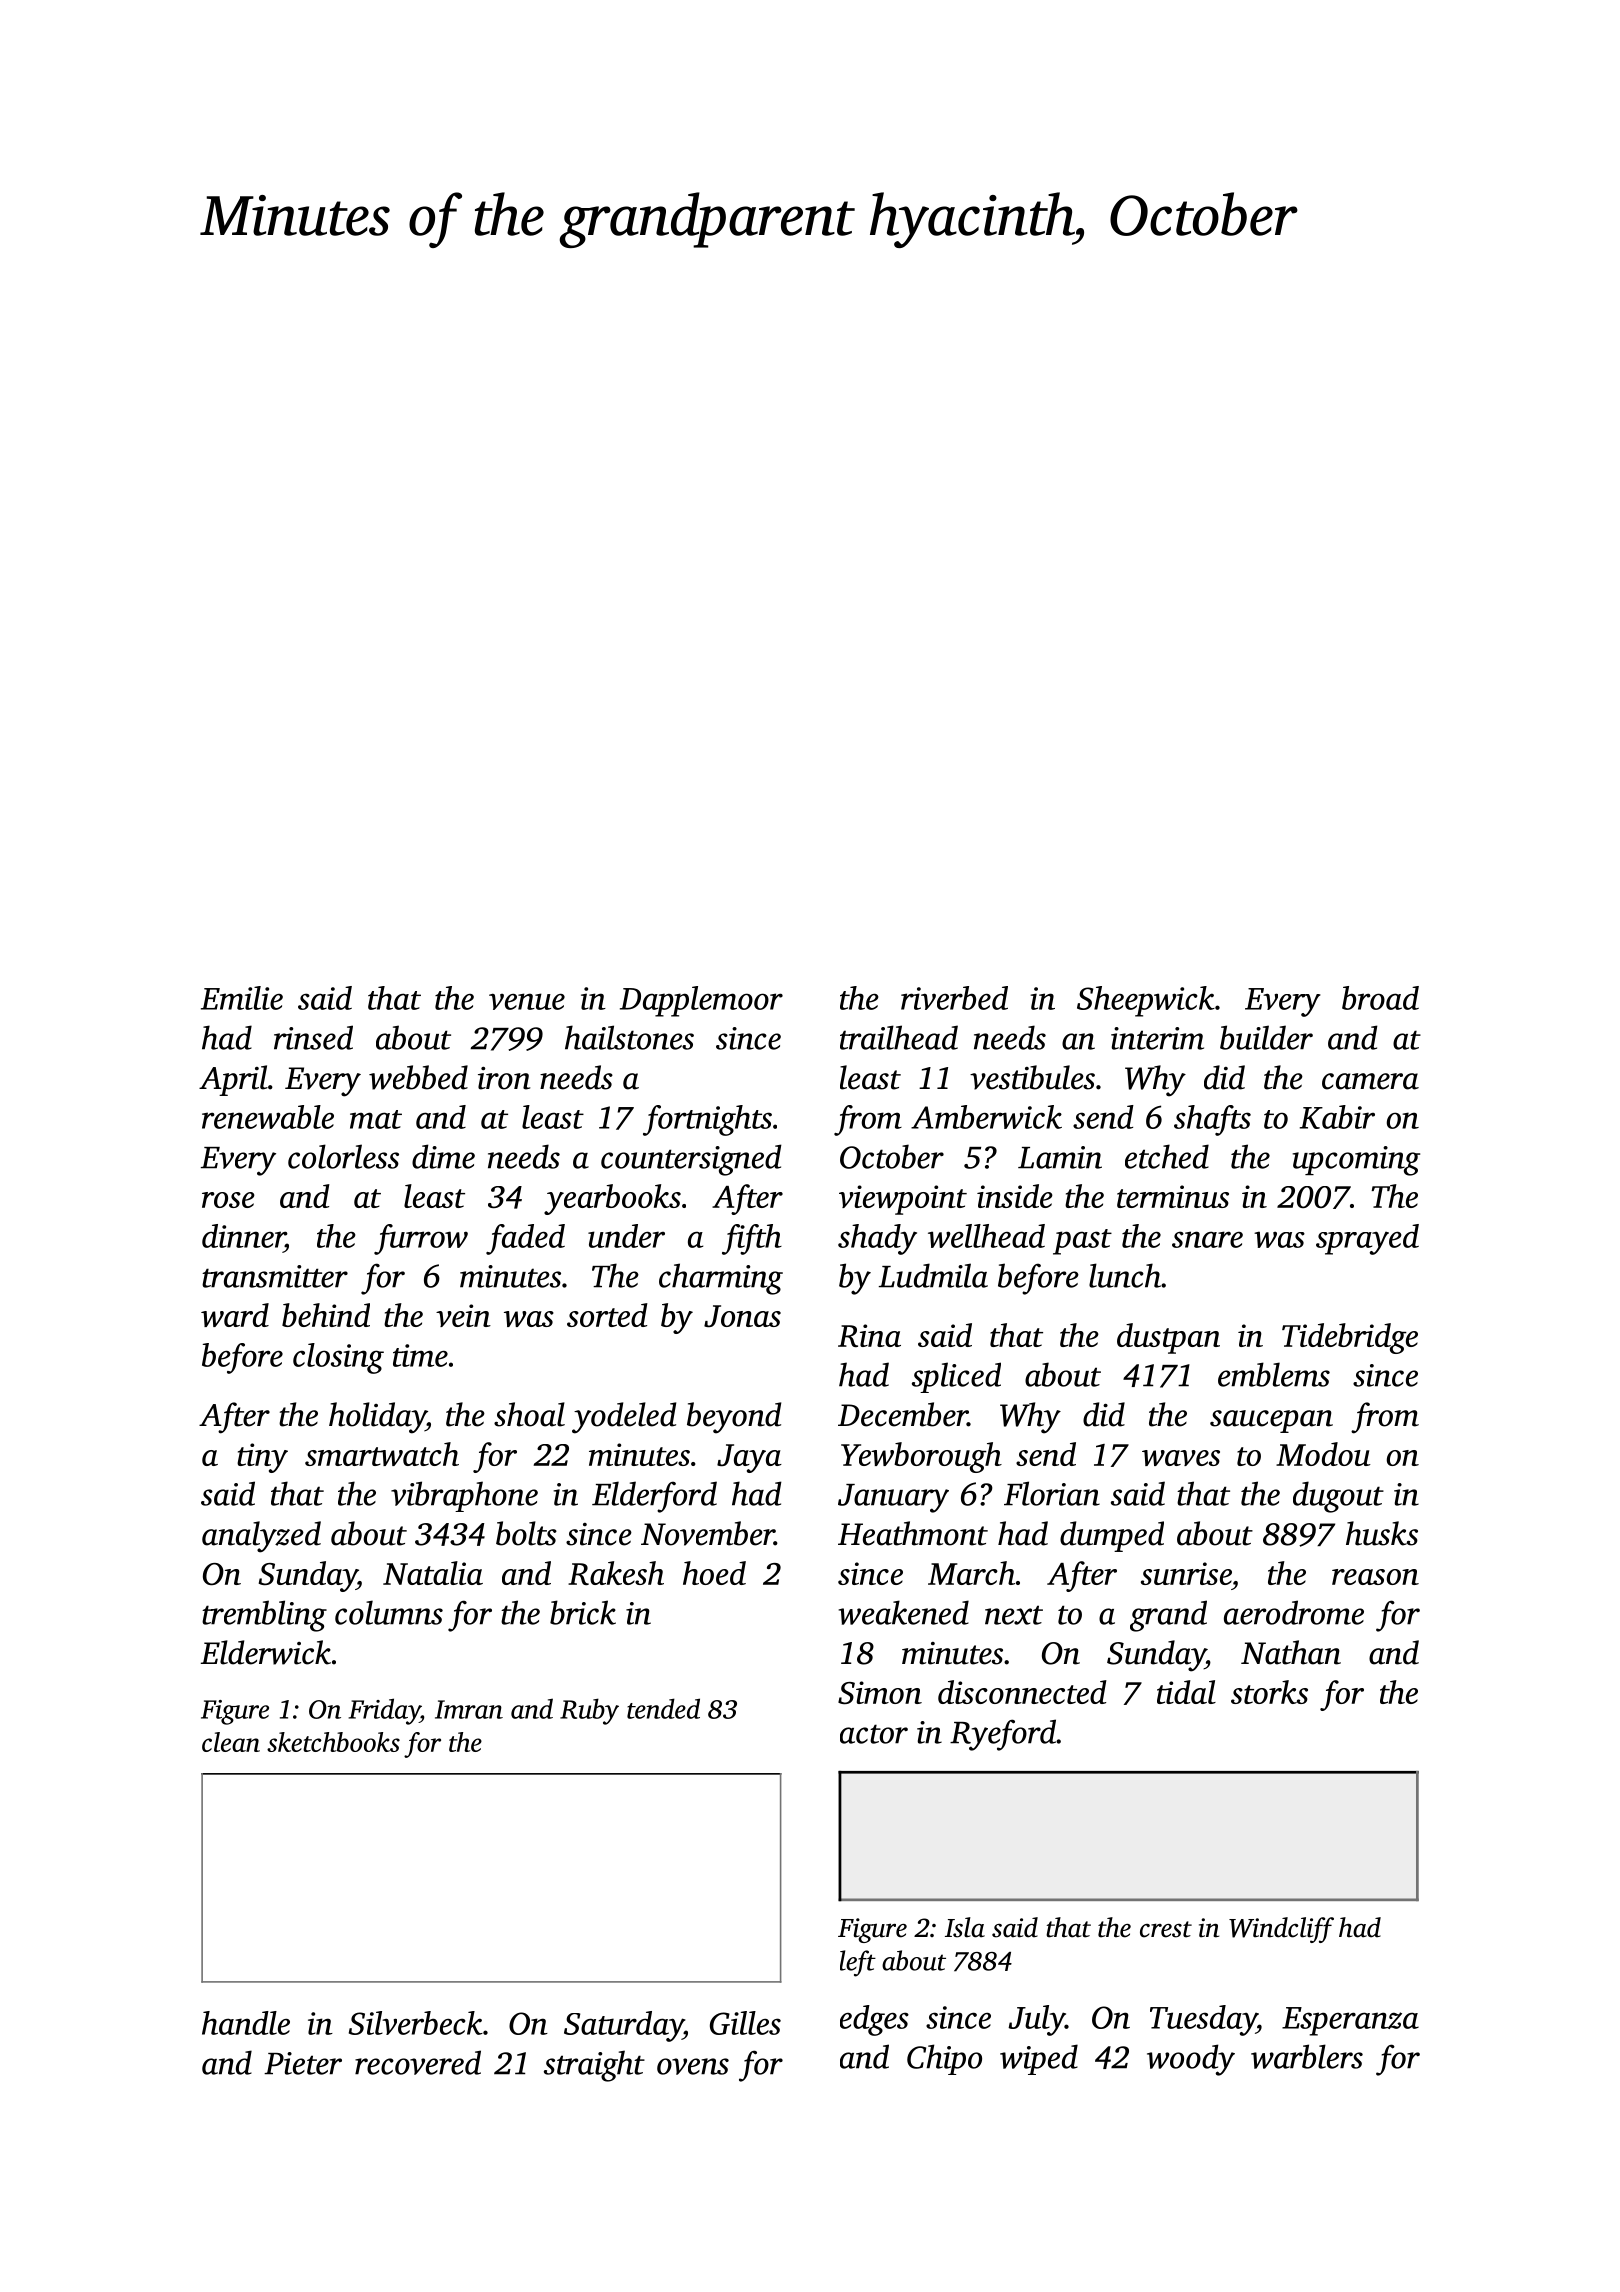 The width and height of the document is (1620, 2292). I want to click on Emilie, so click(242, 998).
